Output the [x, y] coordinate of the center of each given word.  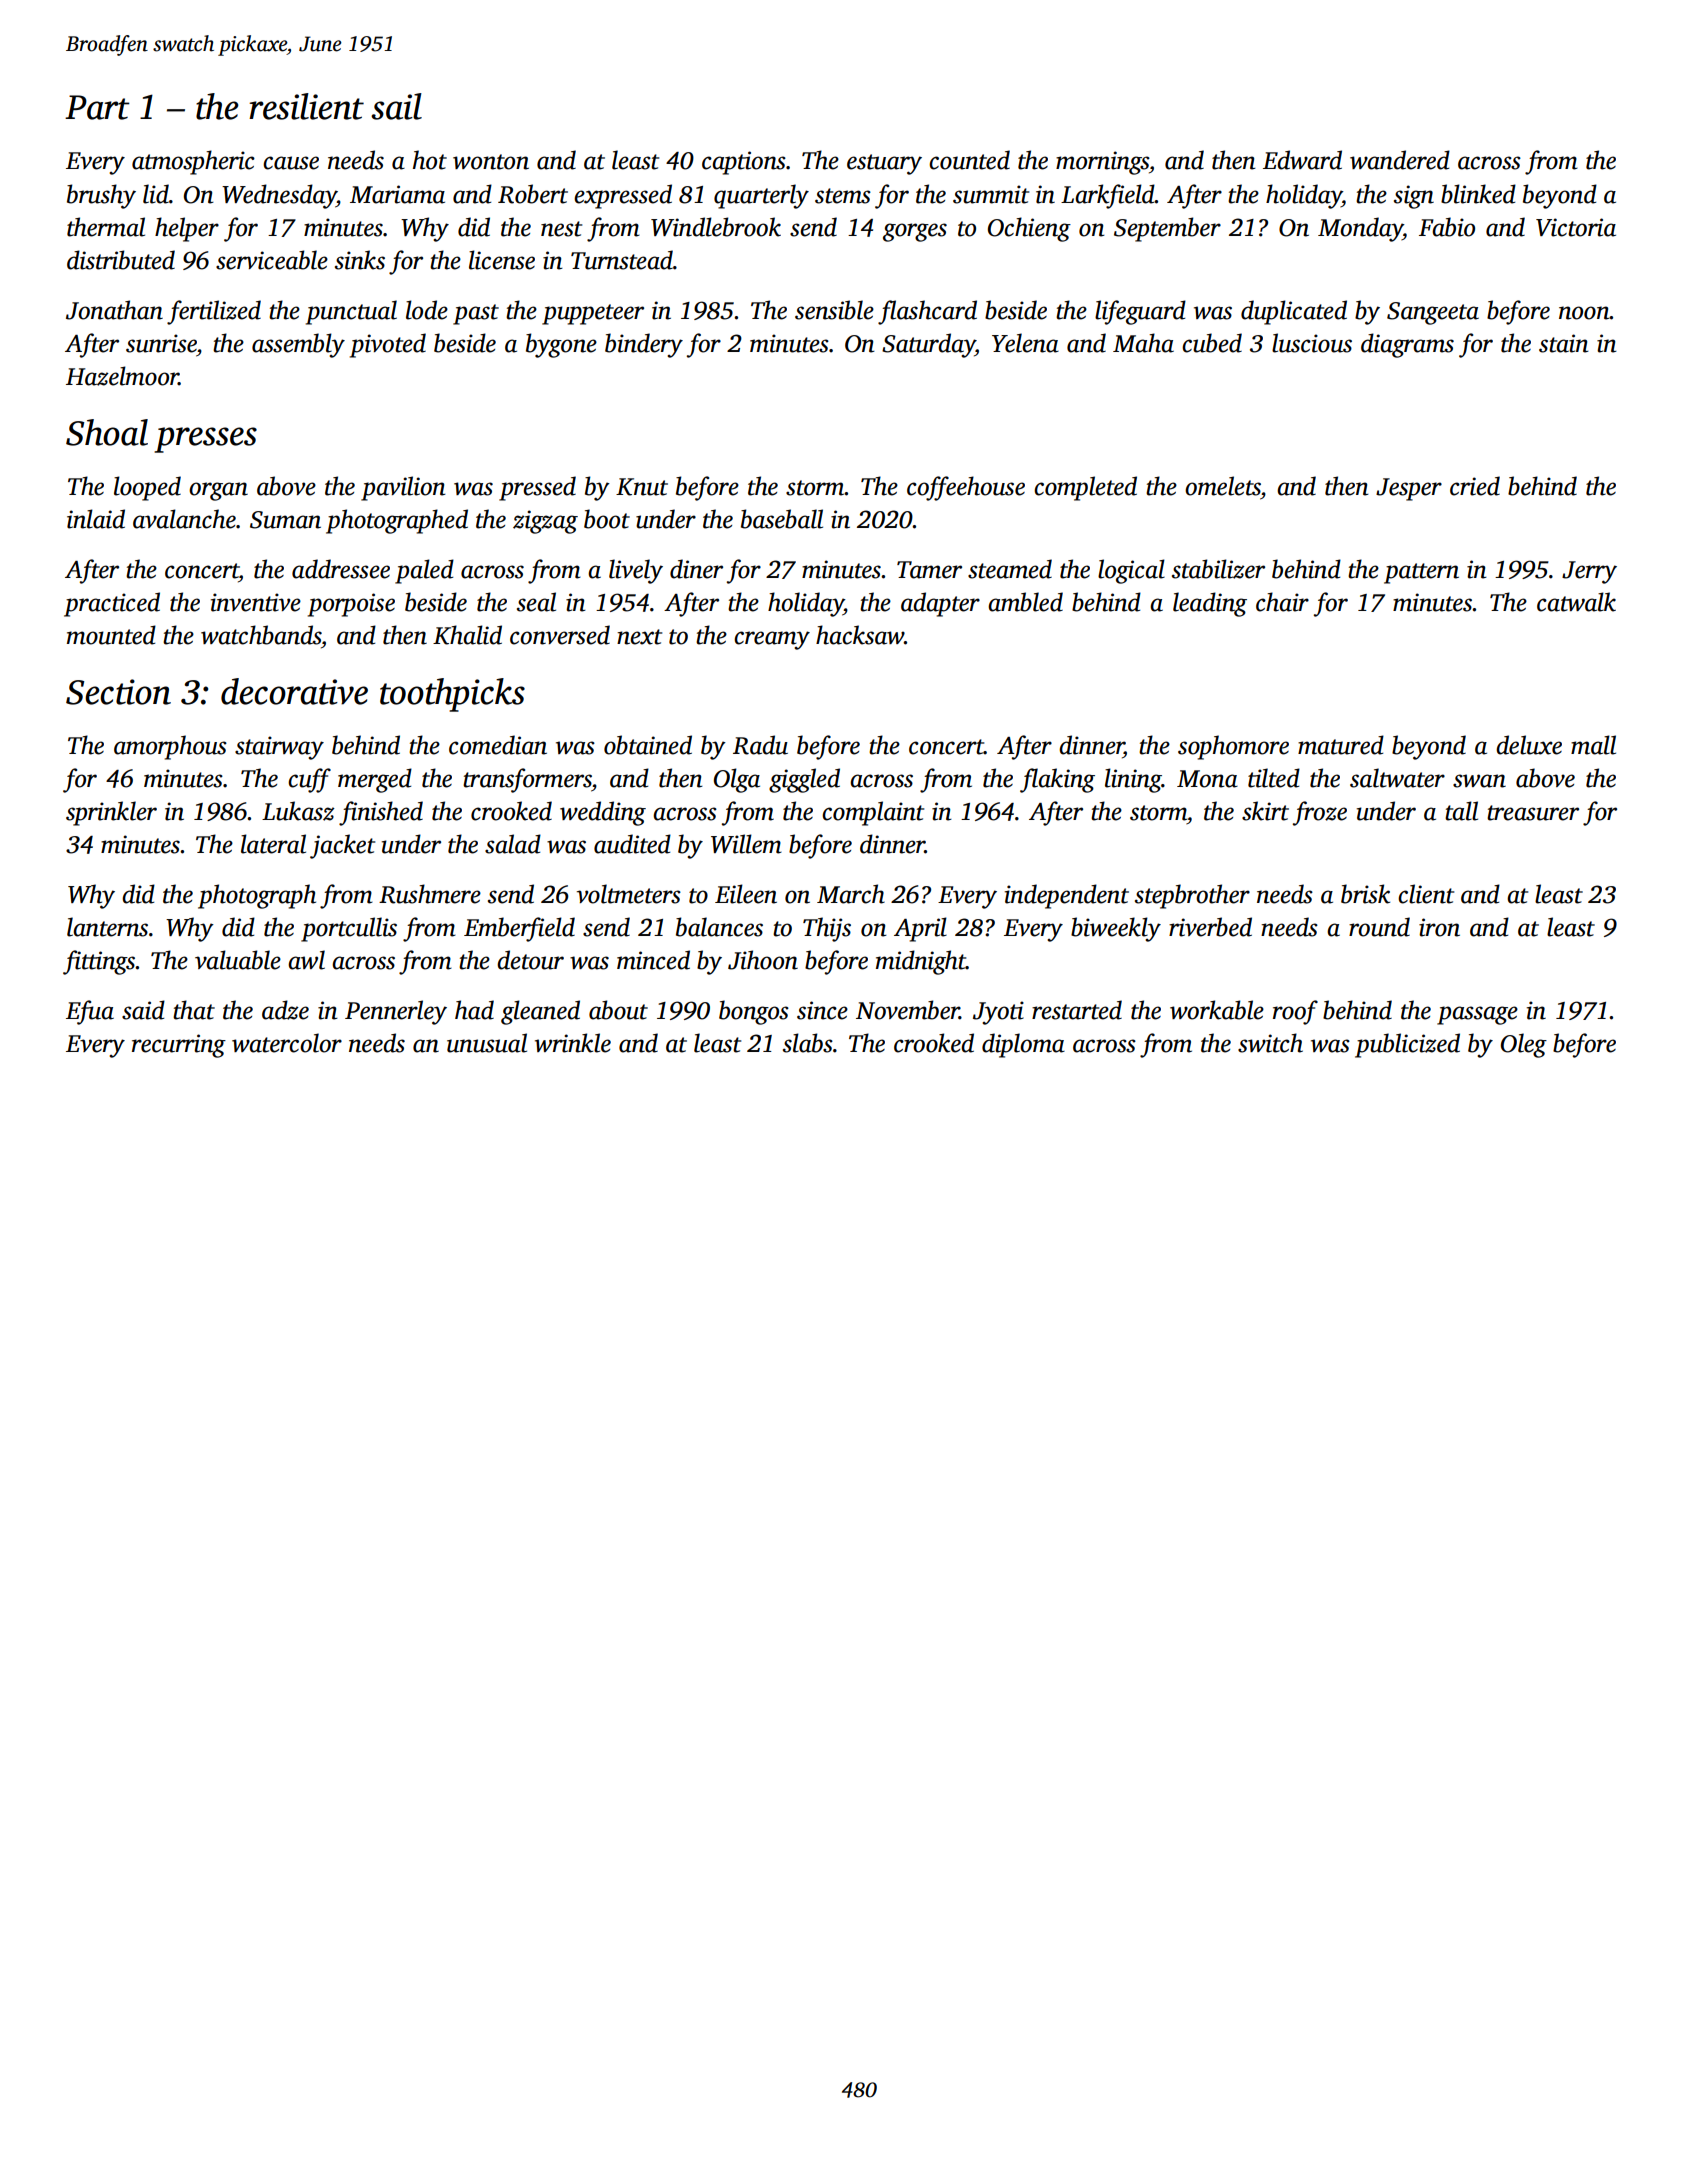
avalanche [184, 519]
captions [744, 163]
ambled [1025, 602]
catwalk [1576, 602]
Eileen [746, 894]
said [143, 1010]
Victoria [1576, 227]
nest [561, 229]
